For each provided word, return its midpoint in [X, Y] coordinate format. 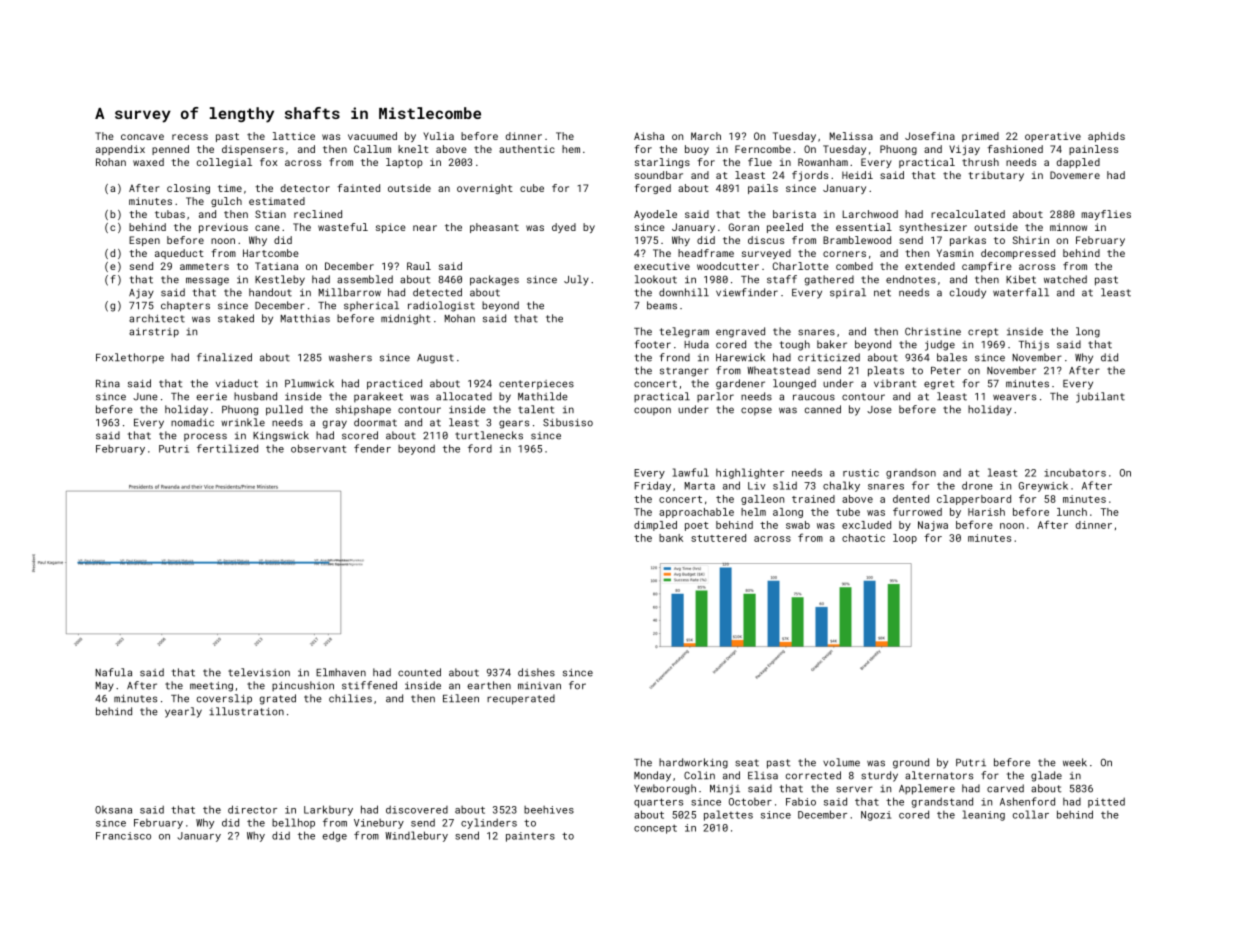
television [259, 672]
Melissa [851, 136]
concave [142, 137]
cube [532, 188]
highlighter [750, 473]
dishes [536, 672]
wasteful [343, 227]
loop [905, 539]
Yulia [438, 136]
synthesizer [933, 228]
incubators [1075, 473]
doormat [375, 422]
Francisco [123, 836]
